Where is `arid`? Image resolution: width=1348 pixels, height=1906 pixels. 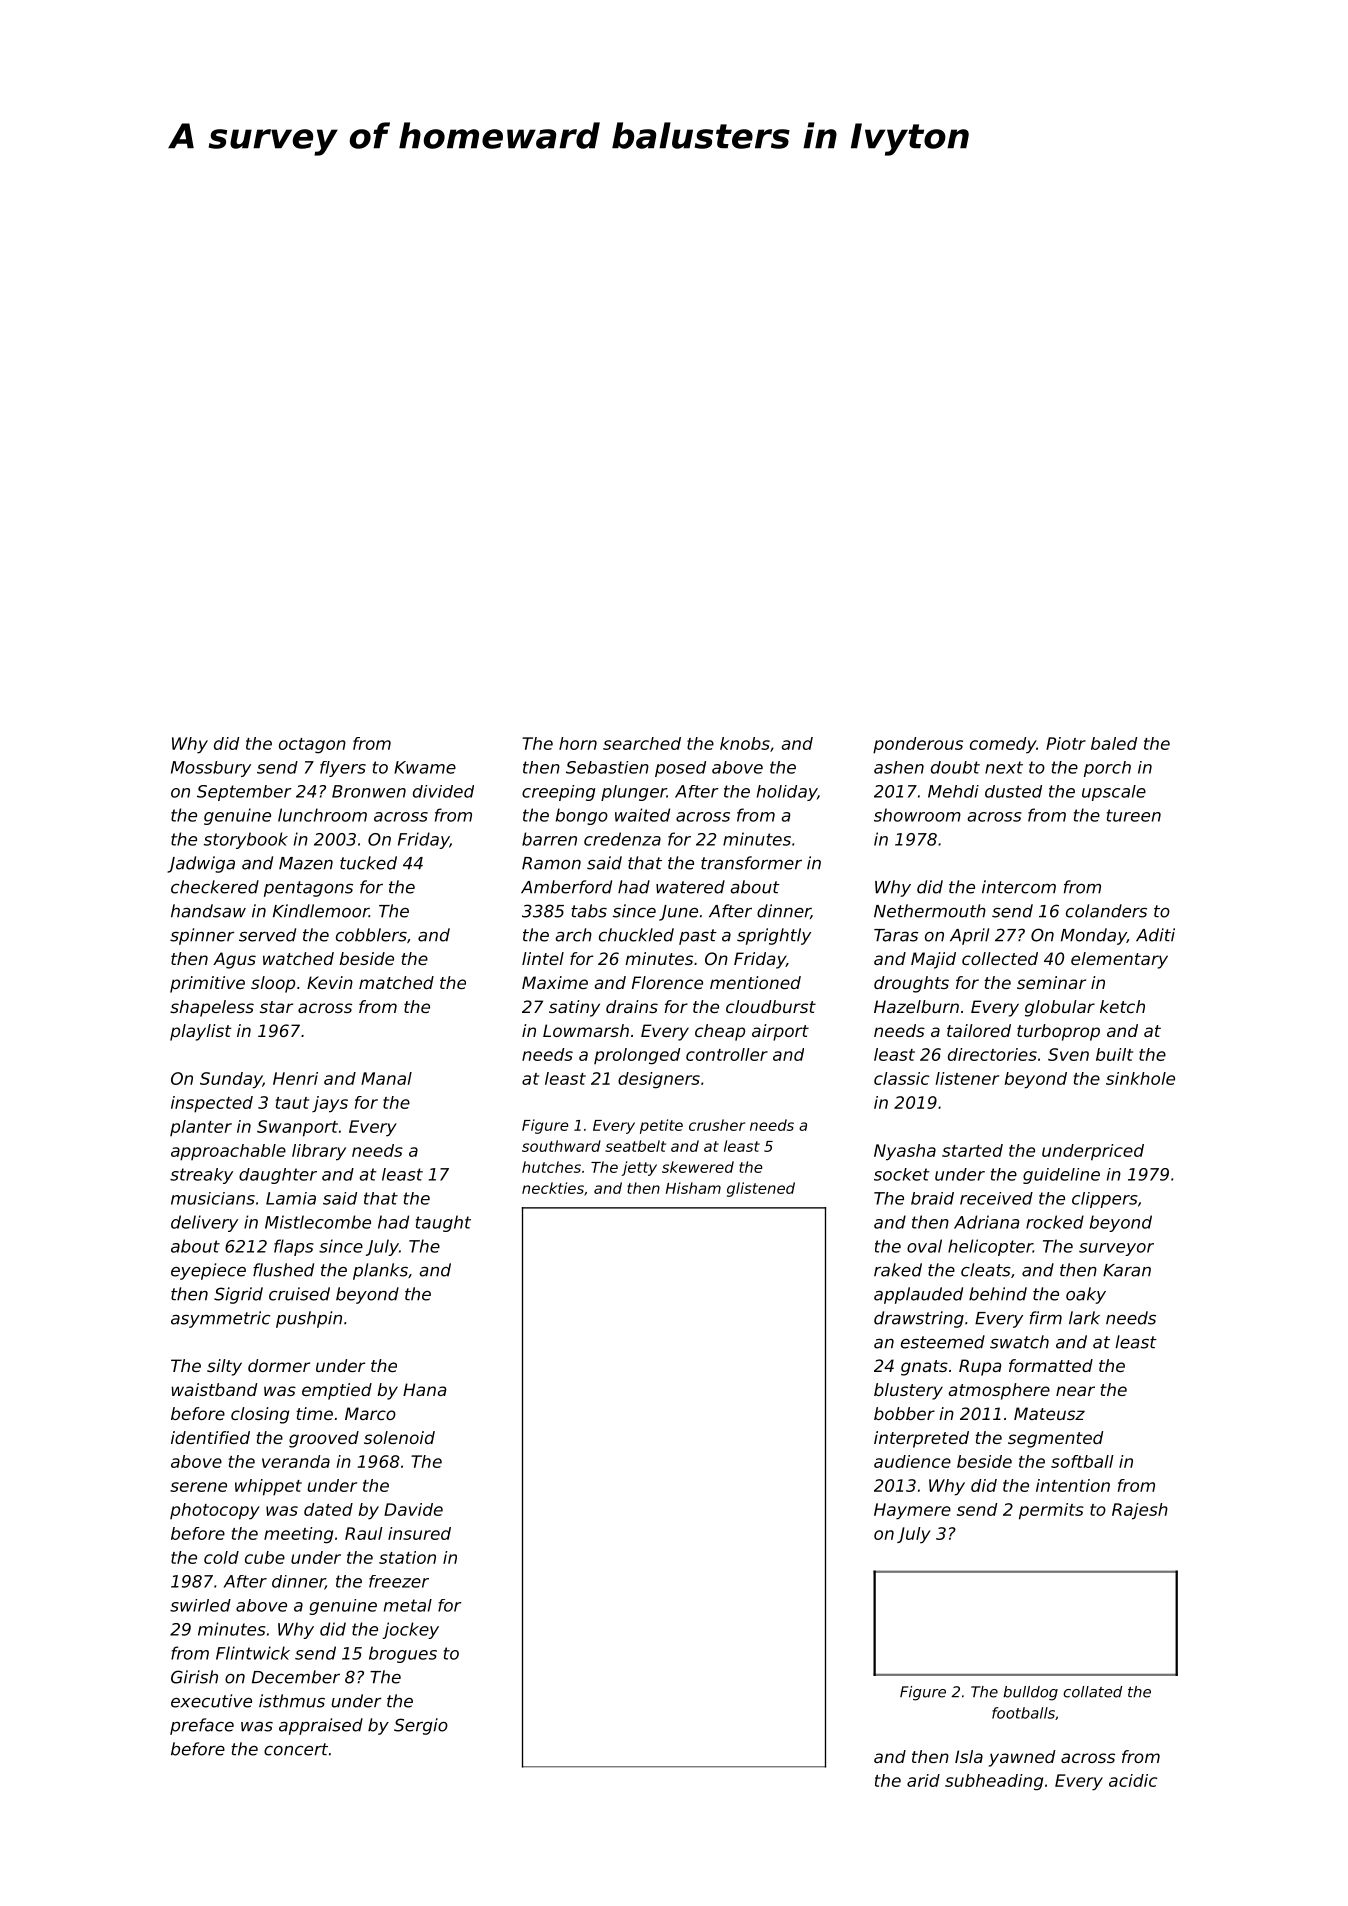 arid is located at coordinates (923, 1780).
